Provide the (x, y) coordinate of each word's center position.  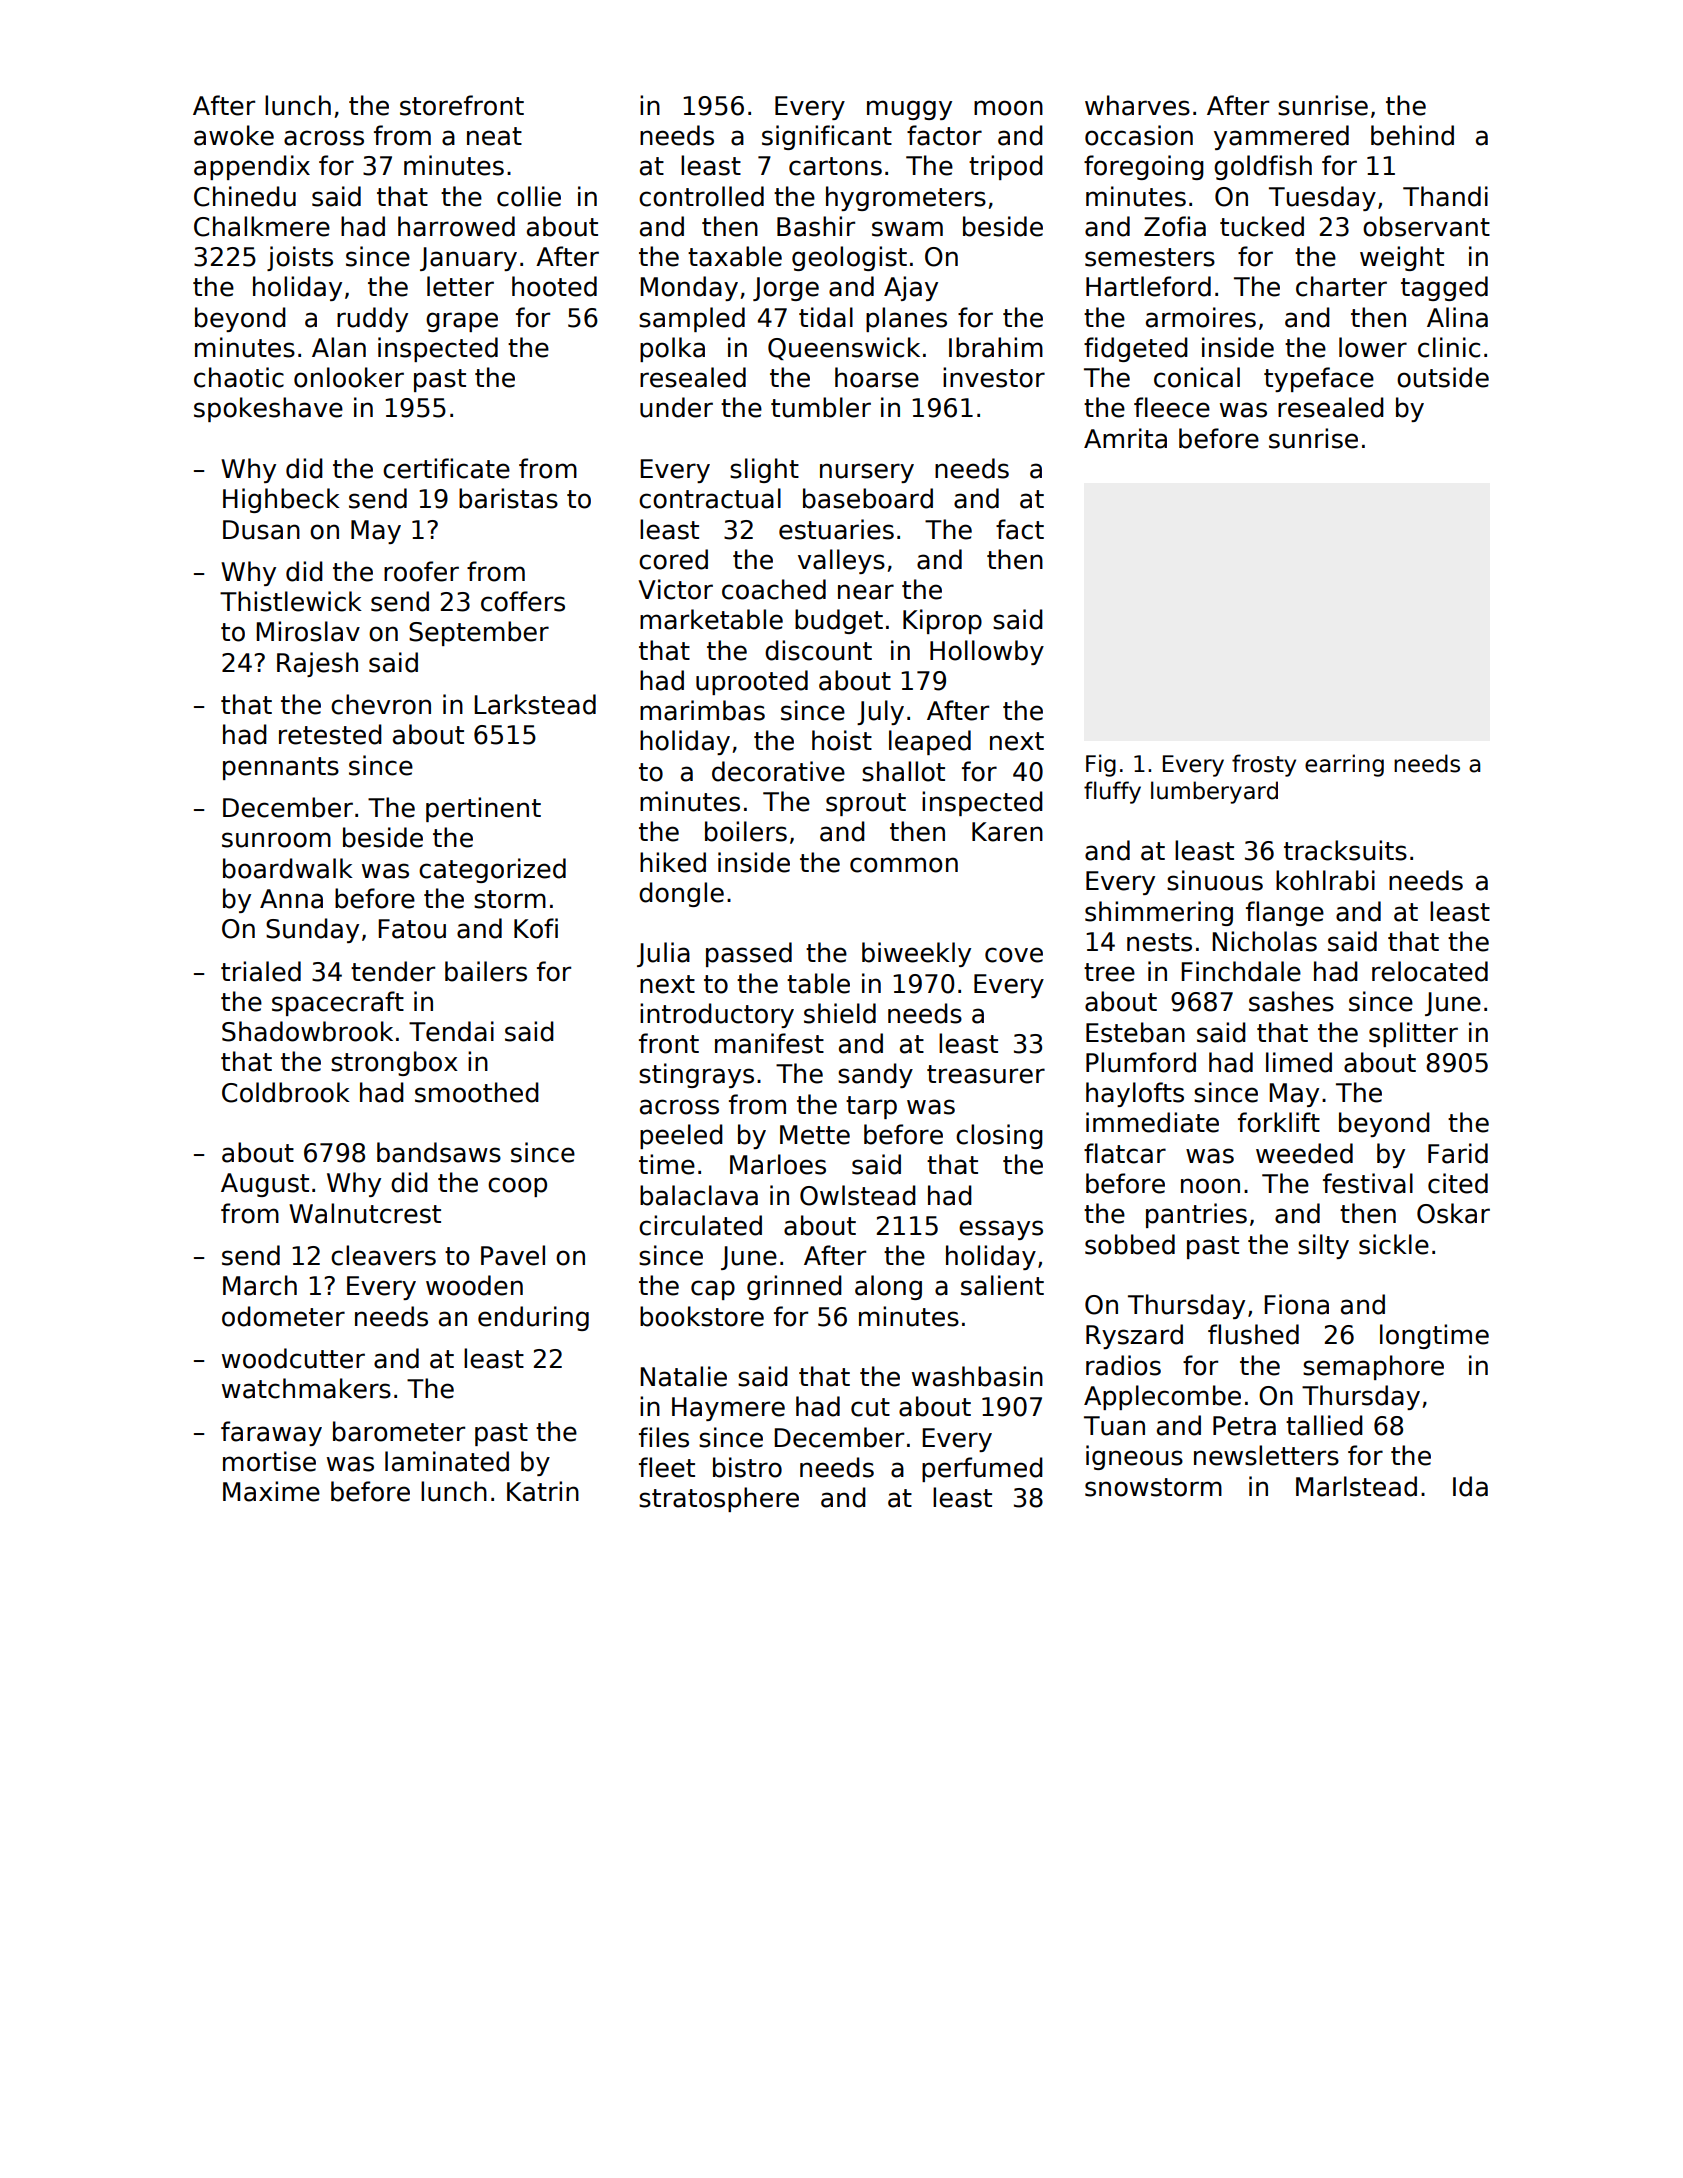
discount (818, 650)
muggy (909, 110)
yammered (1281, 137)
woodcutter (293, 1358)
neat (494, 136)
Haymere (728, 1409)
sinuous (1215, 880)
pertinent (483, 809)
